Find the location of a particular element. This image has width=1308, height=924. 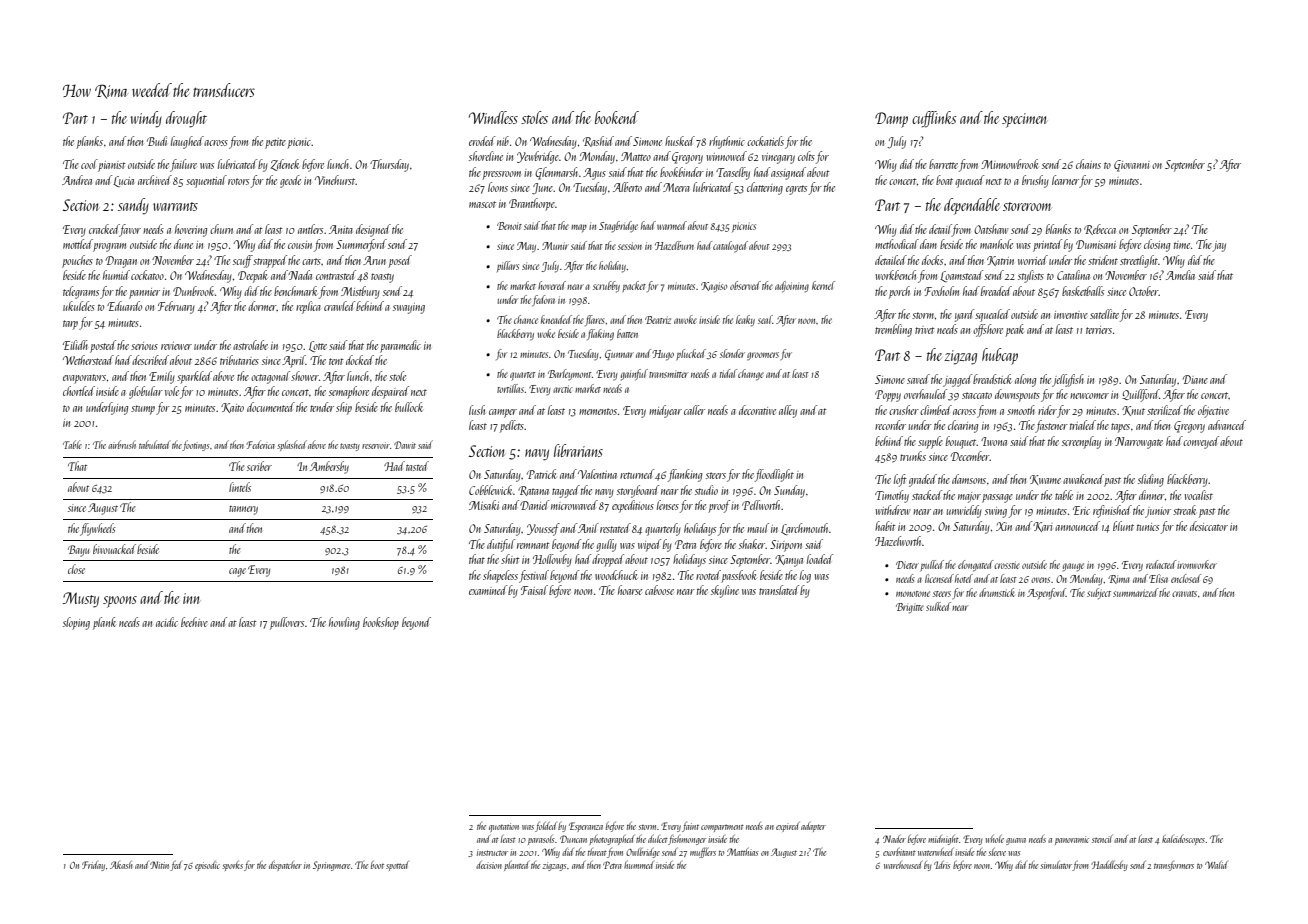

Friday is located at coordinates (93, 866).
